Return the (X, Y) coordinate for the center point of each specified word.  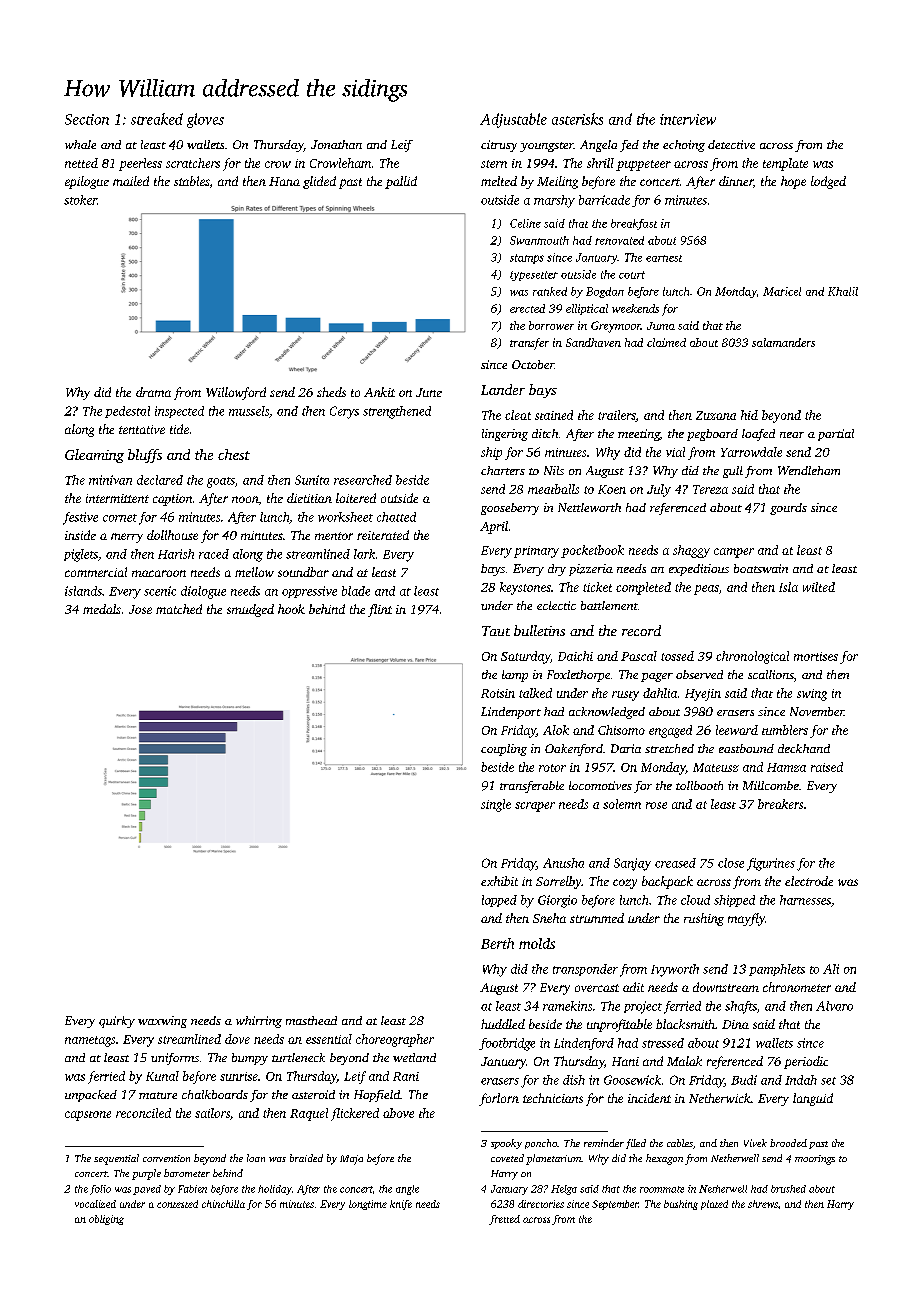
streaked (157, 119)
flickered (355, 1114)
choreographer (395, 1040)
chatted (396, 517)
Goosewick (632, 1080)
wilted (819, 587)
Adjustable (513, 120)
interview (688, 119)
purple (146, 1174)
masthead (311, 1020)
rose (656, 805)
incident (649, 1098)
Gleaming (94, 456)
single (496, 805)
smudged (250, 610)
